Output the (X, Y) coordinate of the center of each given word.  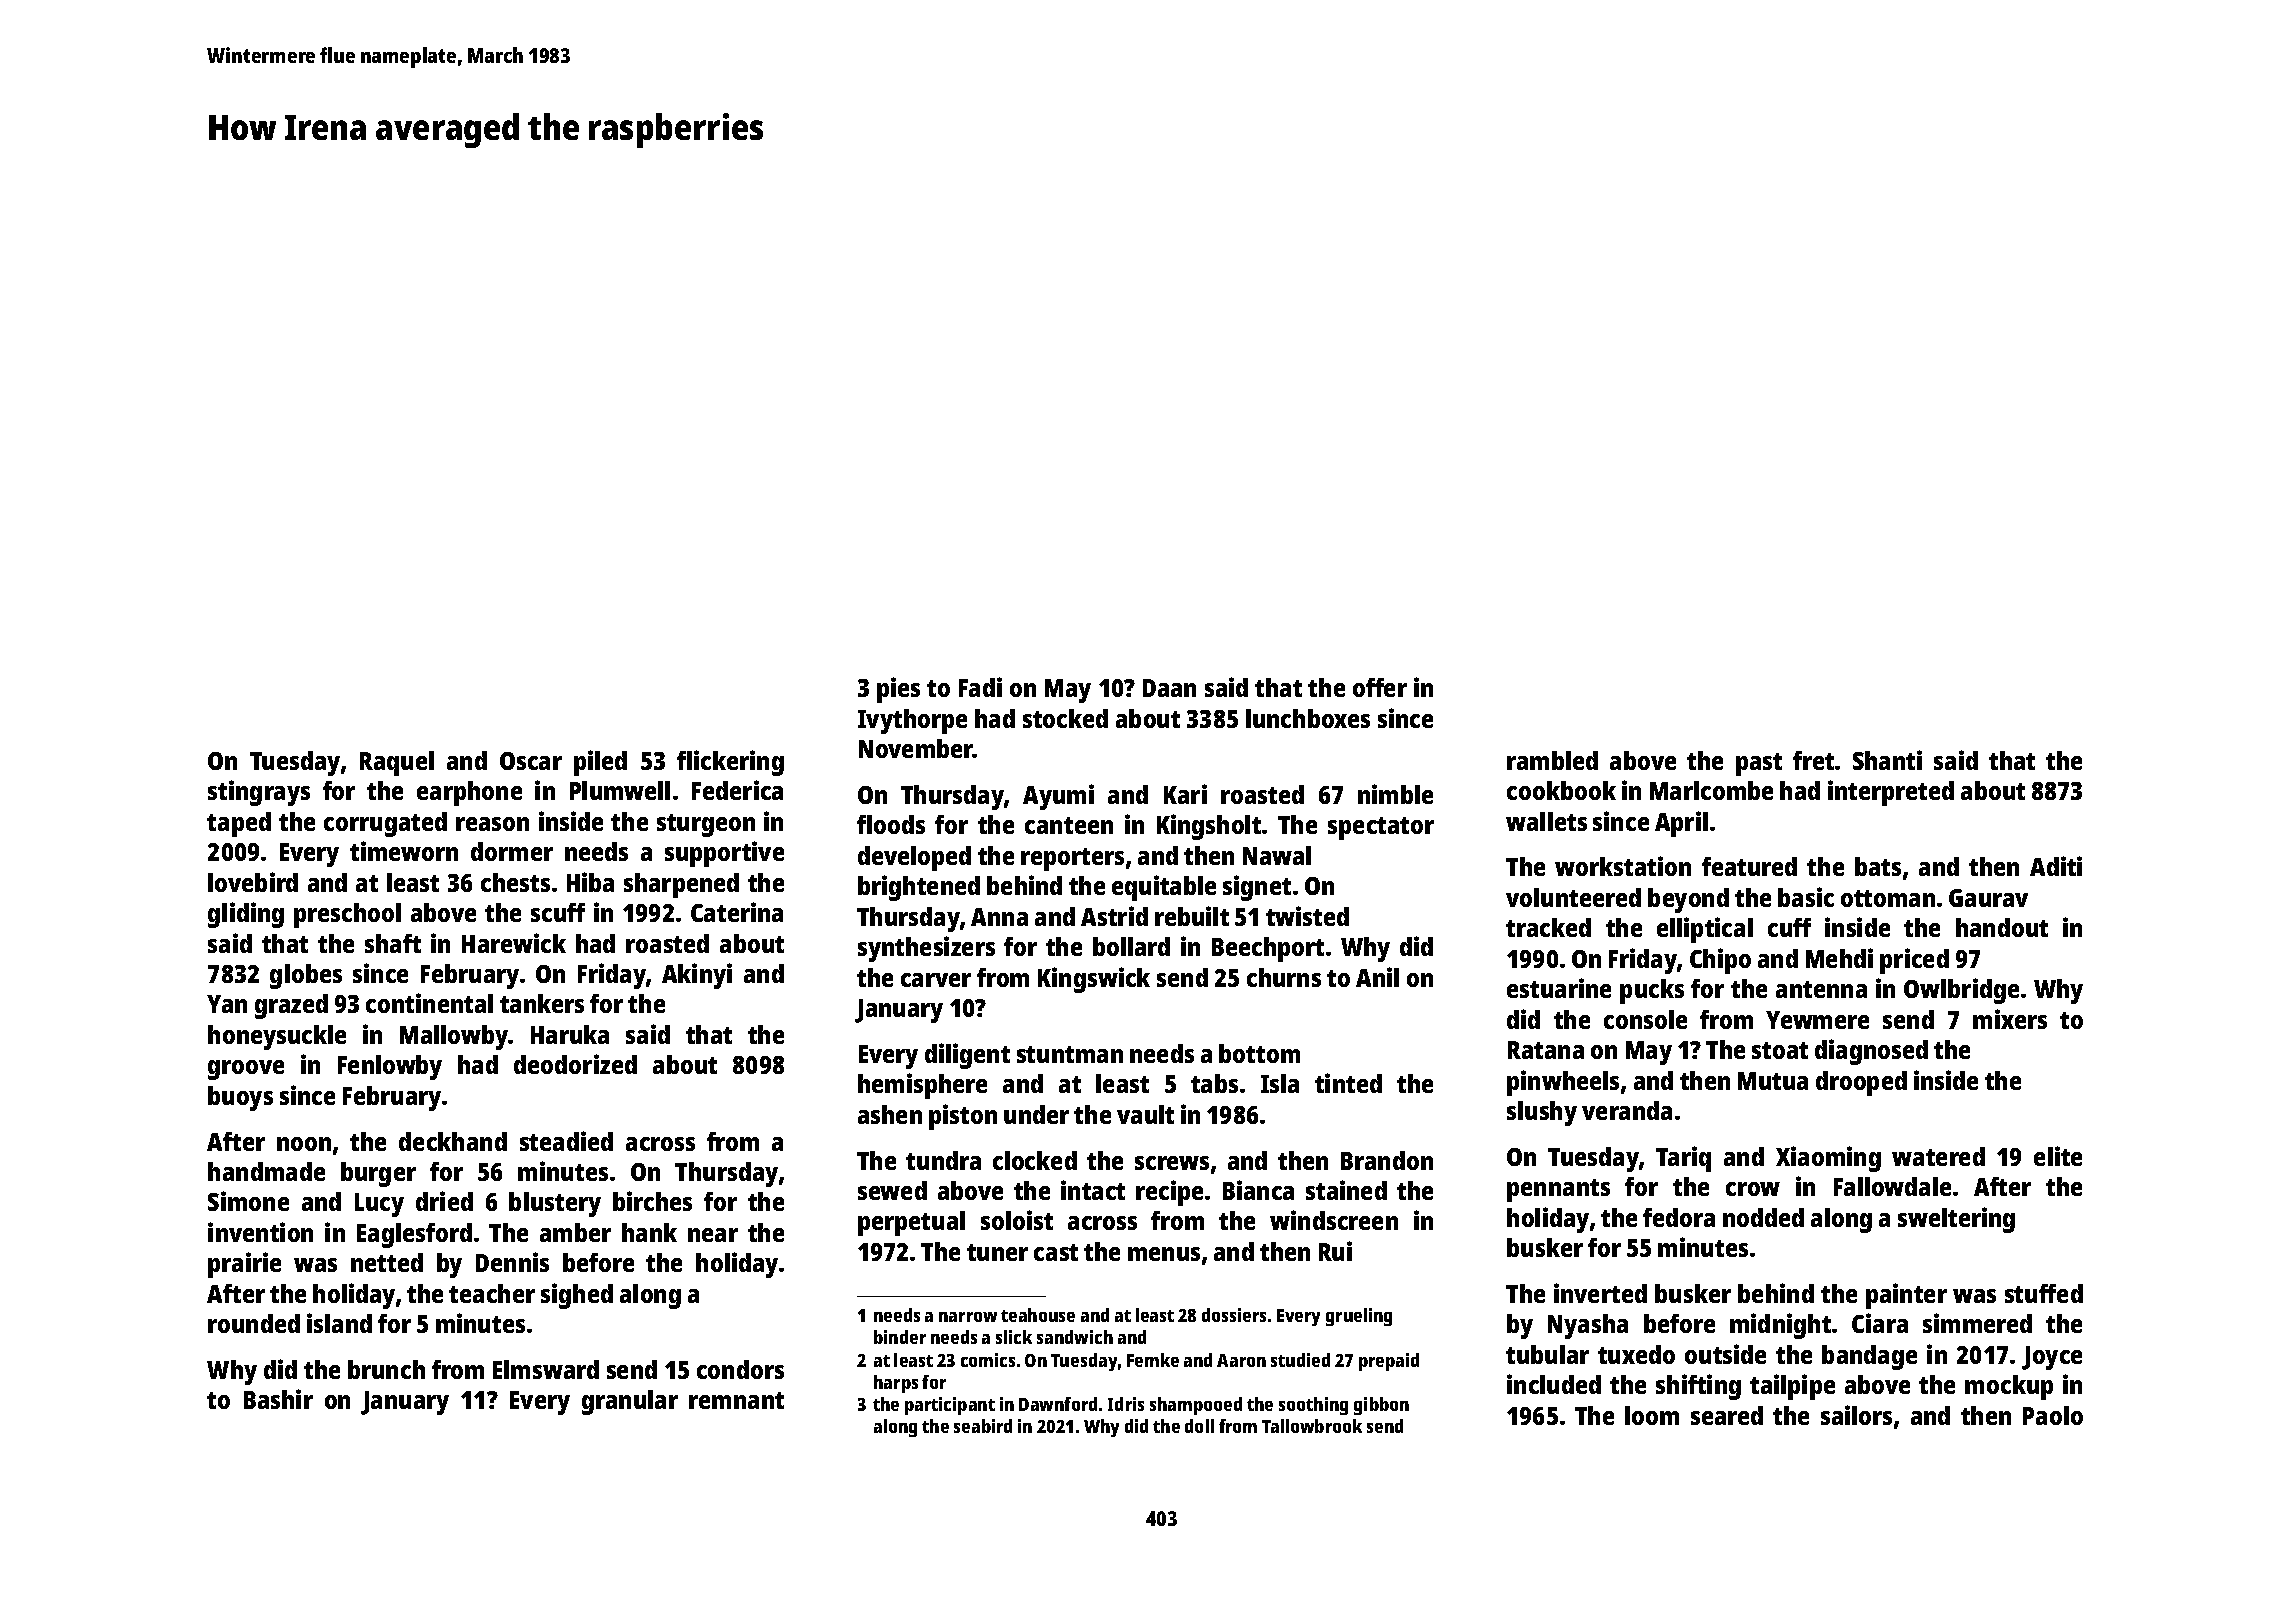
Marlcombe (1711, 790)
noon (304, 1144)
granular (630, 1402)
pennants (1558, 1190)
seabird (983, 1426)
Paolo (2053, 1415)
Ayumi (1058, 797)
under (1036, 1114)
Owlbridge (1961, 991)
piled (600, 763)
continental (429, 1003)
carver (936, 980)
